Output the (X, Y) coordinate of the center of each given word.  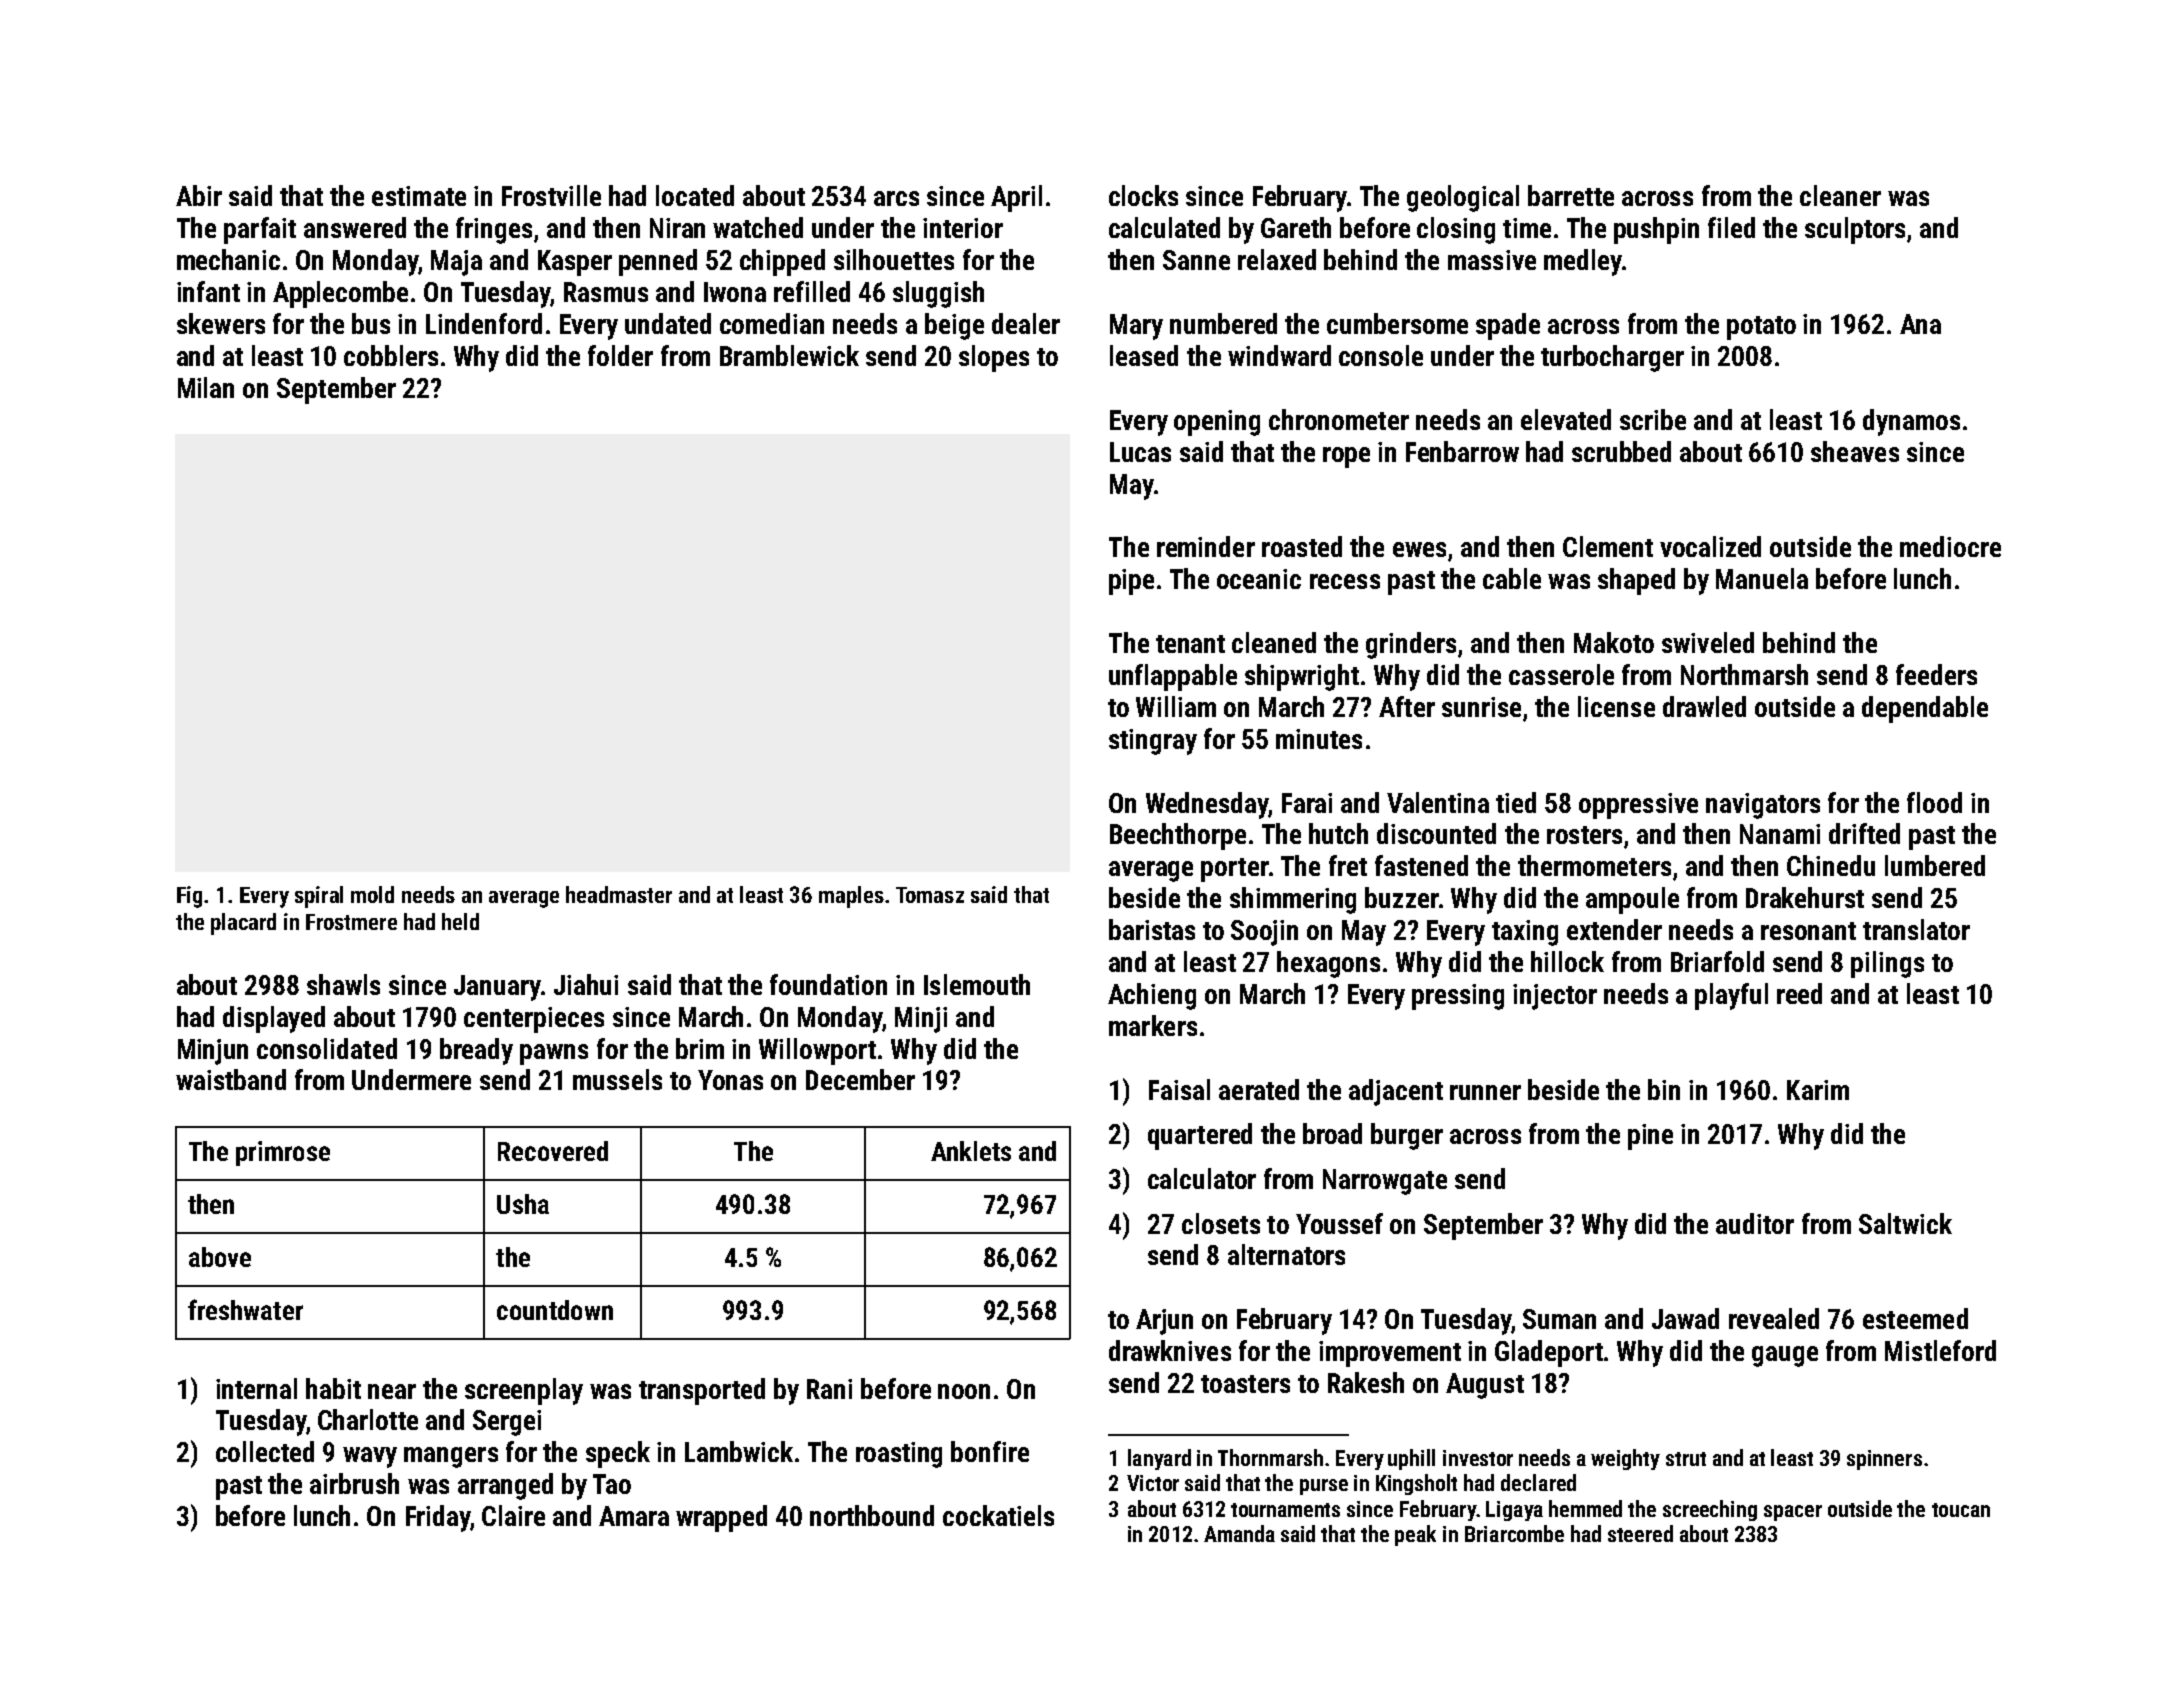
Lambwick (739, 1451)
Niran (677, 228)
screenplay (524, 1391)
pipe (1131, 582)
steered (1640, 1533)
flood (1934, 802)
